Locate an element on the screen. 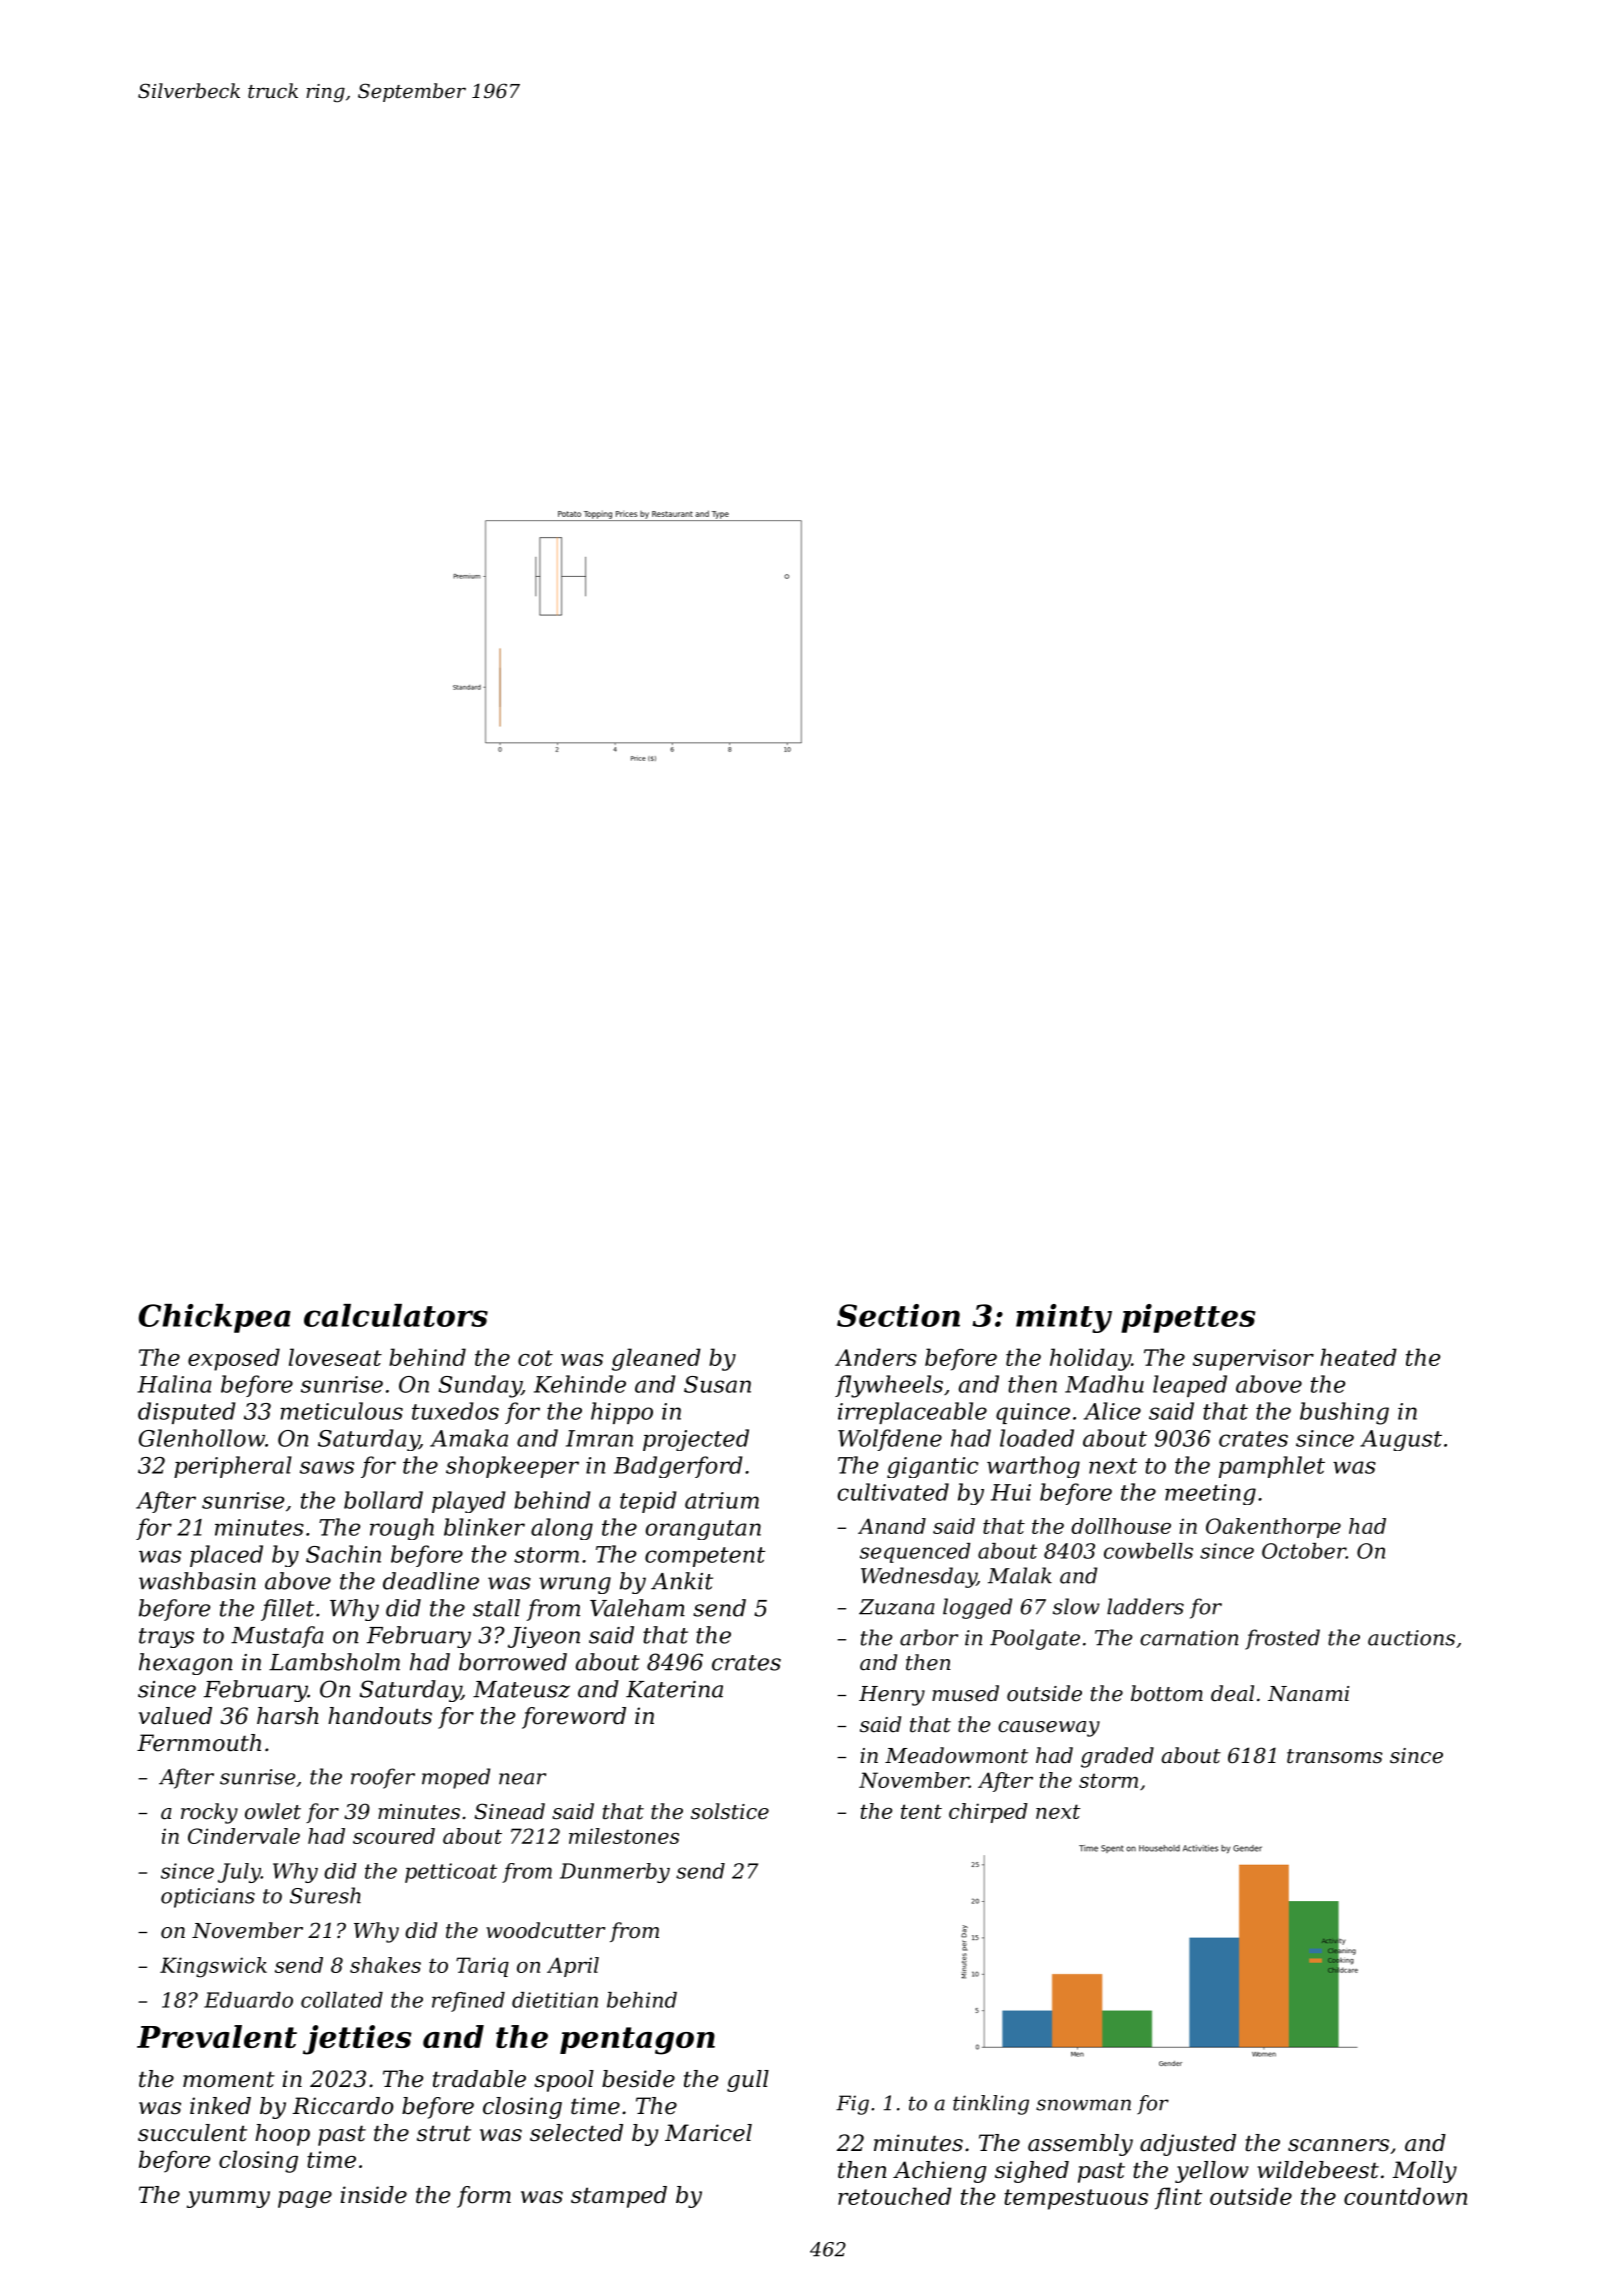  pipettes is located at coordinates (1188, 1318).
